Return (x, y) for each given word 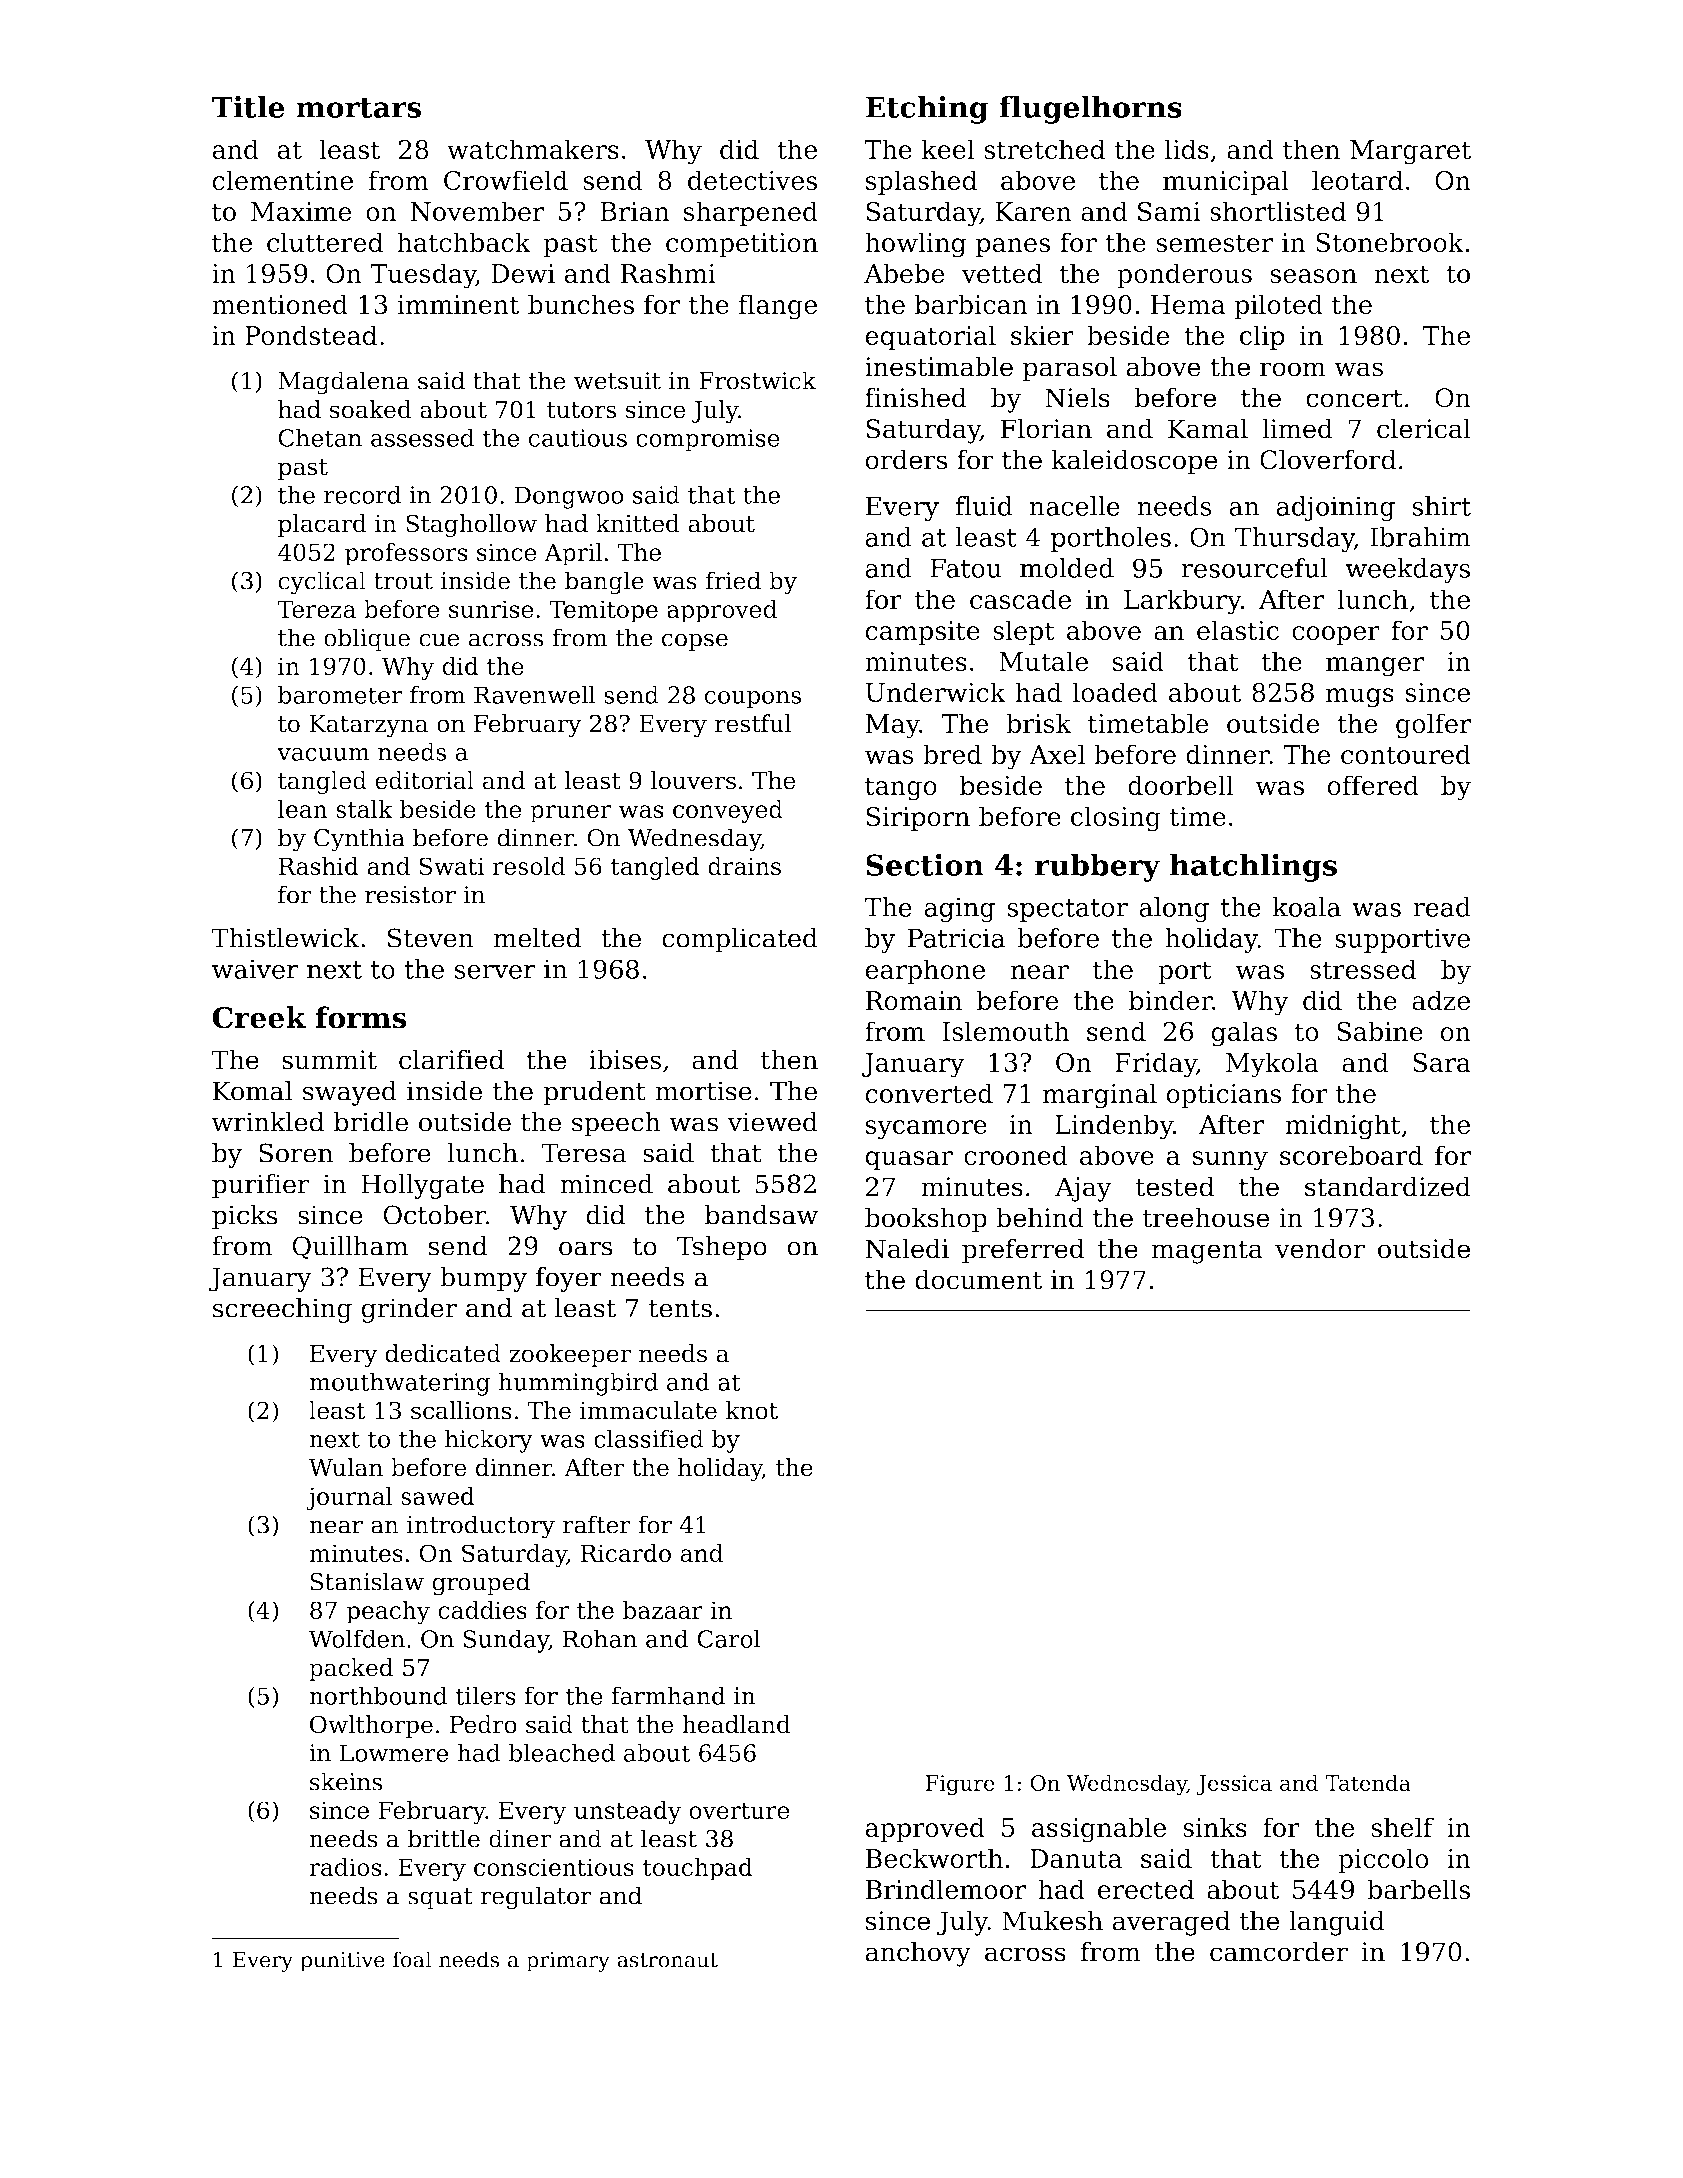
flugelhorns (1090, 109)
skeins (346, 1781)
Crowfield (506, 180)
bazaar (663, 1610)
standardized (1388, 1186)
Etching (926, 109)
